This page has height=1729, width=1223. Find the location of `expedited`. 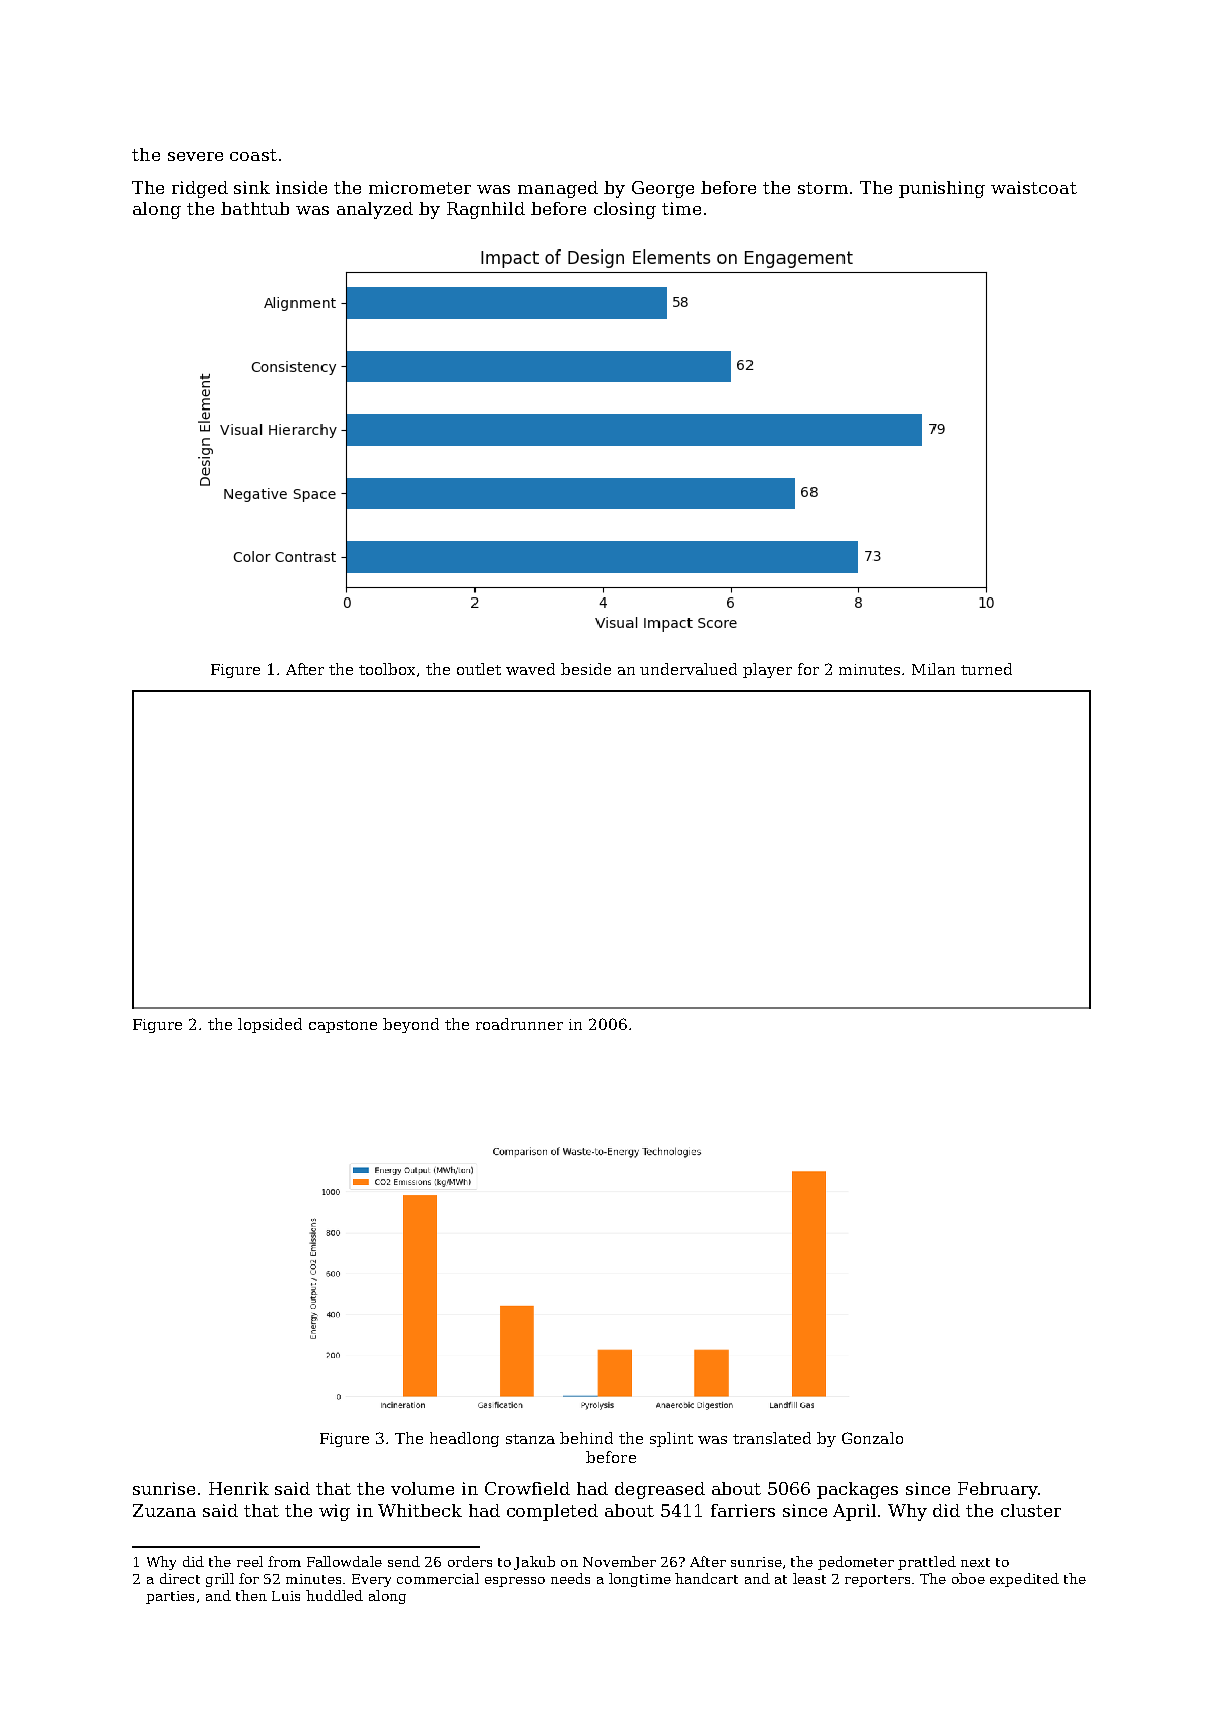

expedited is located at coordinates (1024, 1580).
